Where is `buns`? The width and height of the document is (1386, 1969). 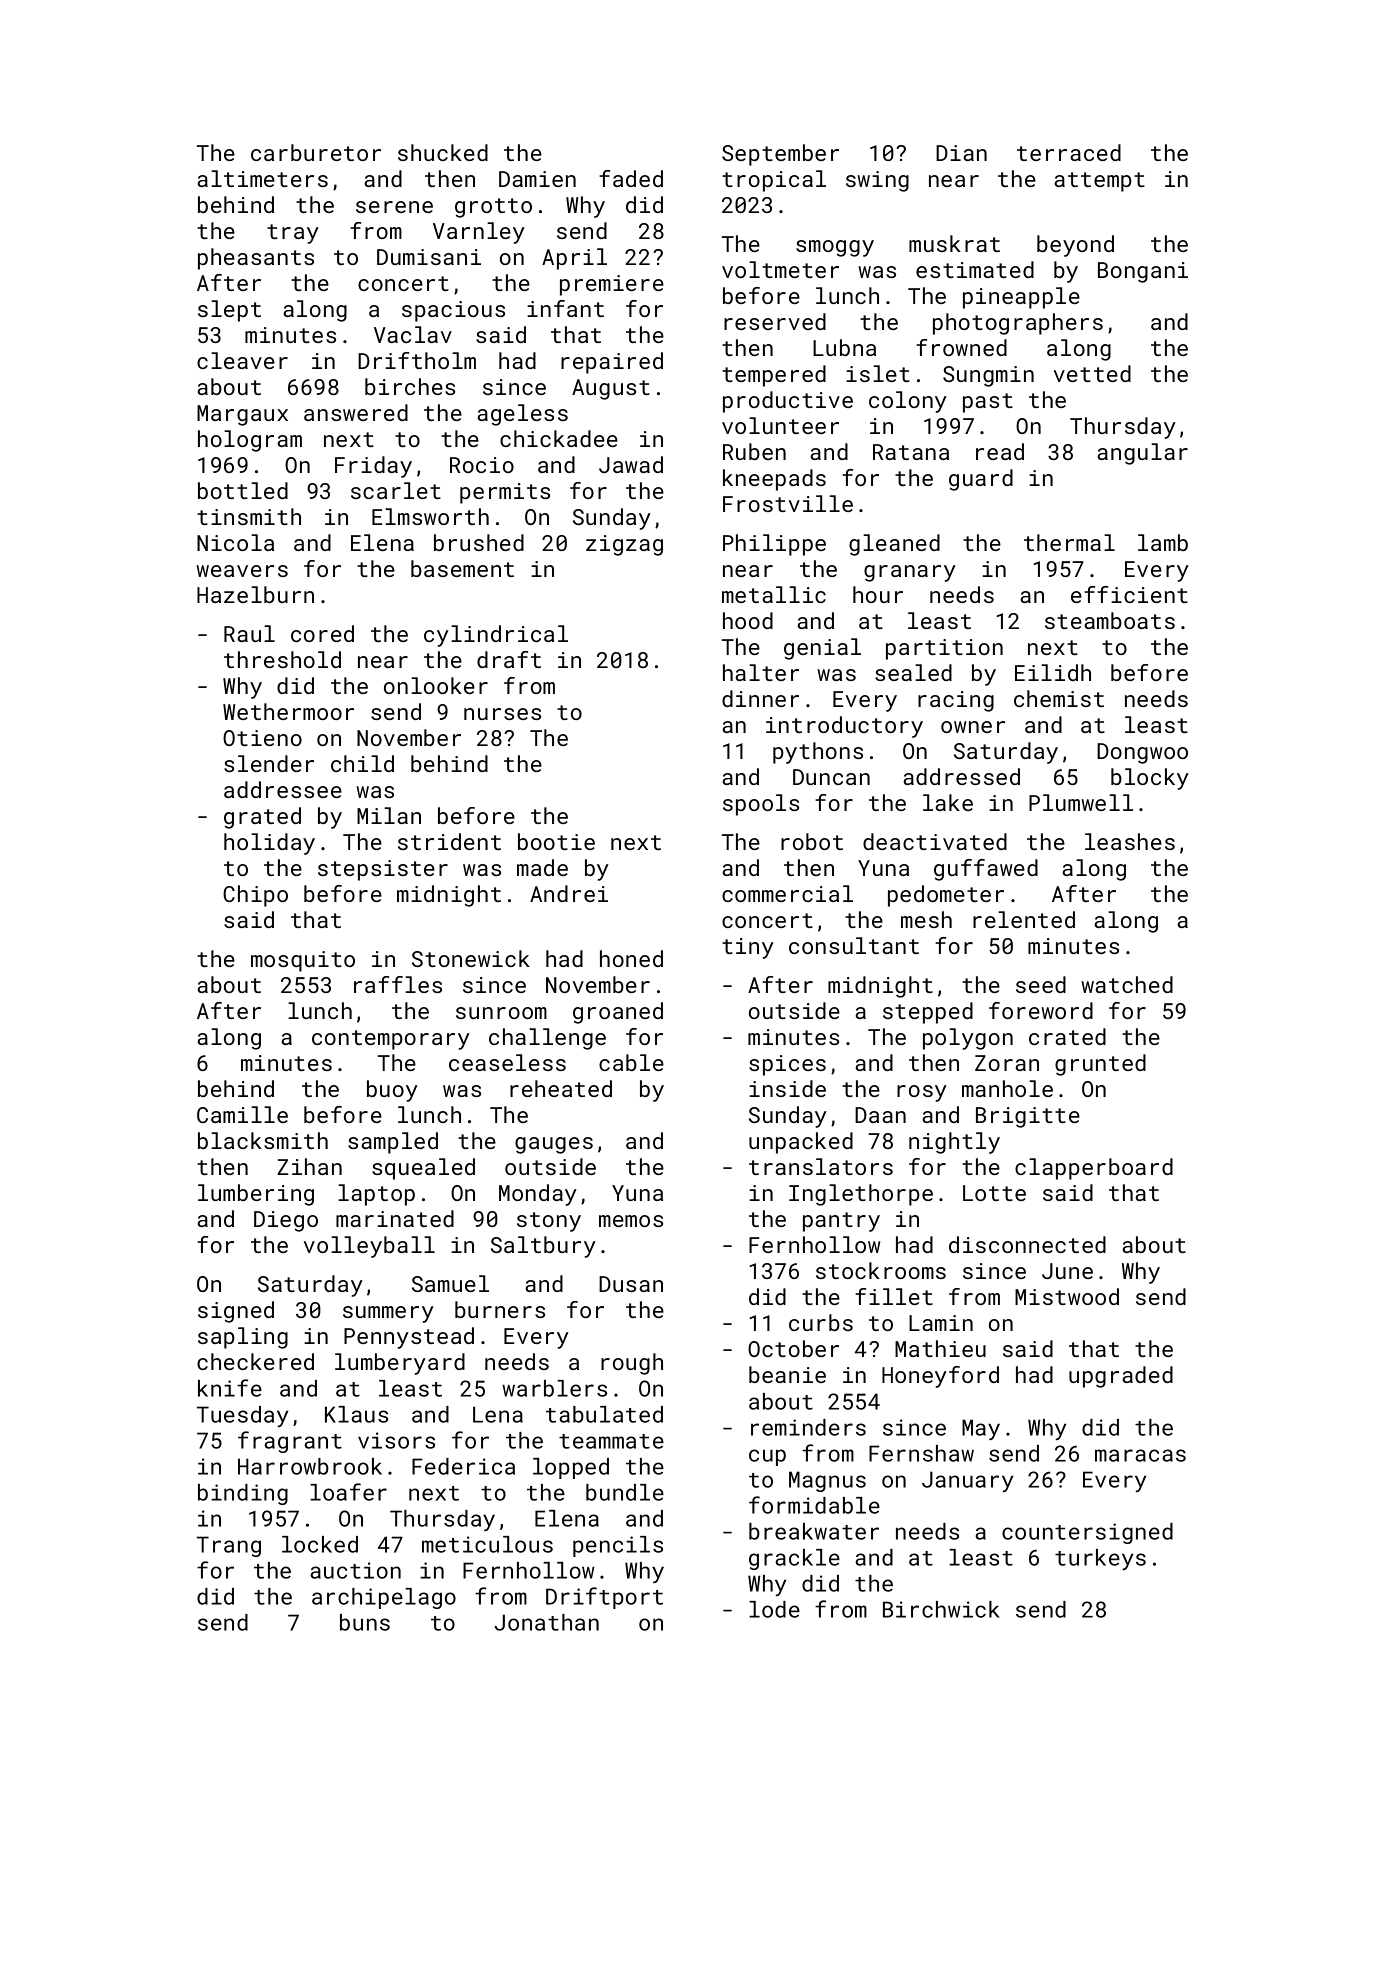
buns is located at coordinates (365, 1622).
